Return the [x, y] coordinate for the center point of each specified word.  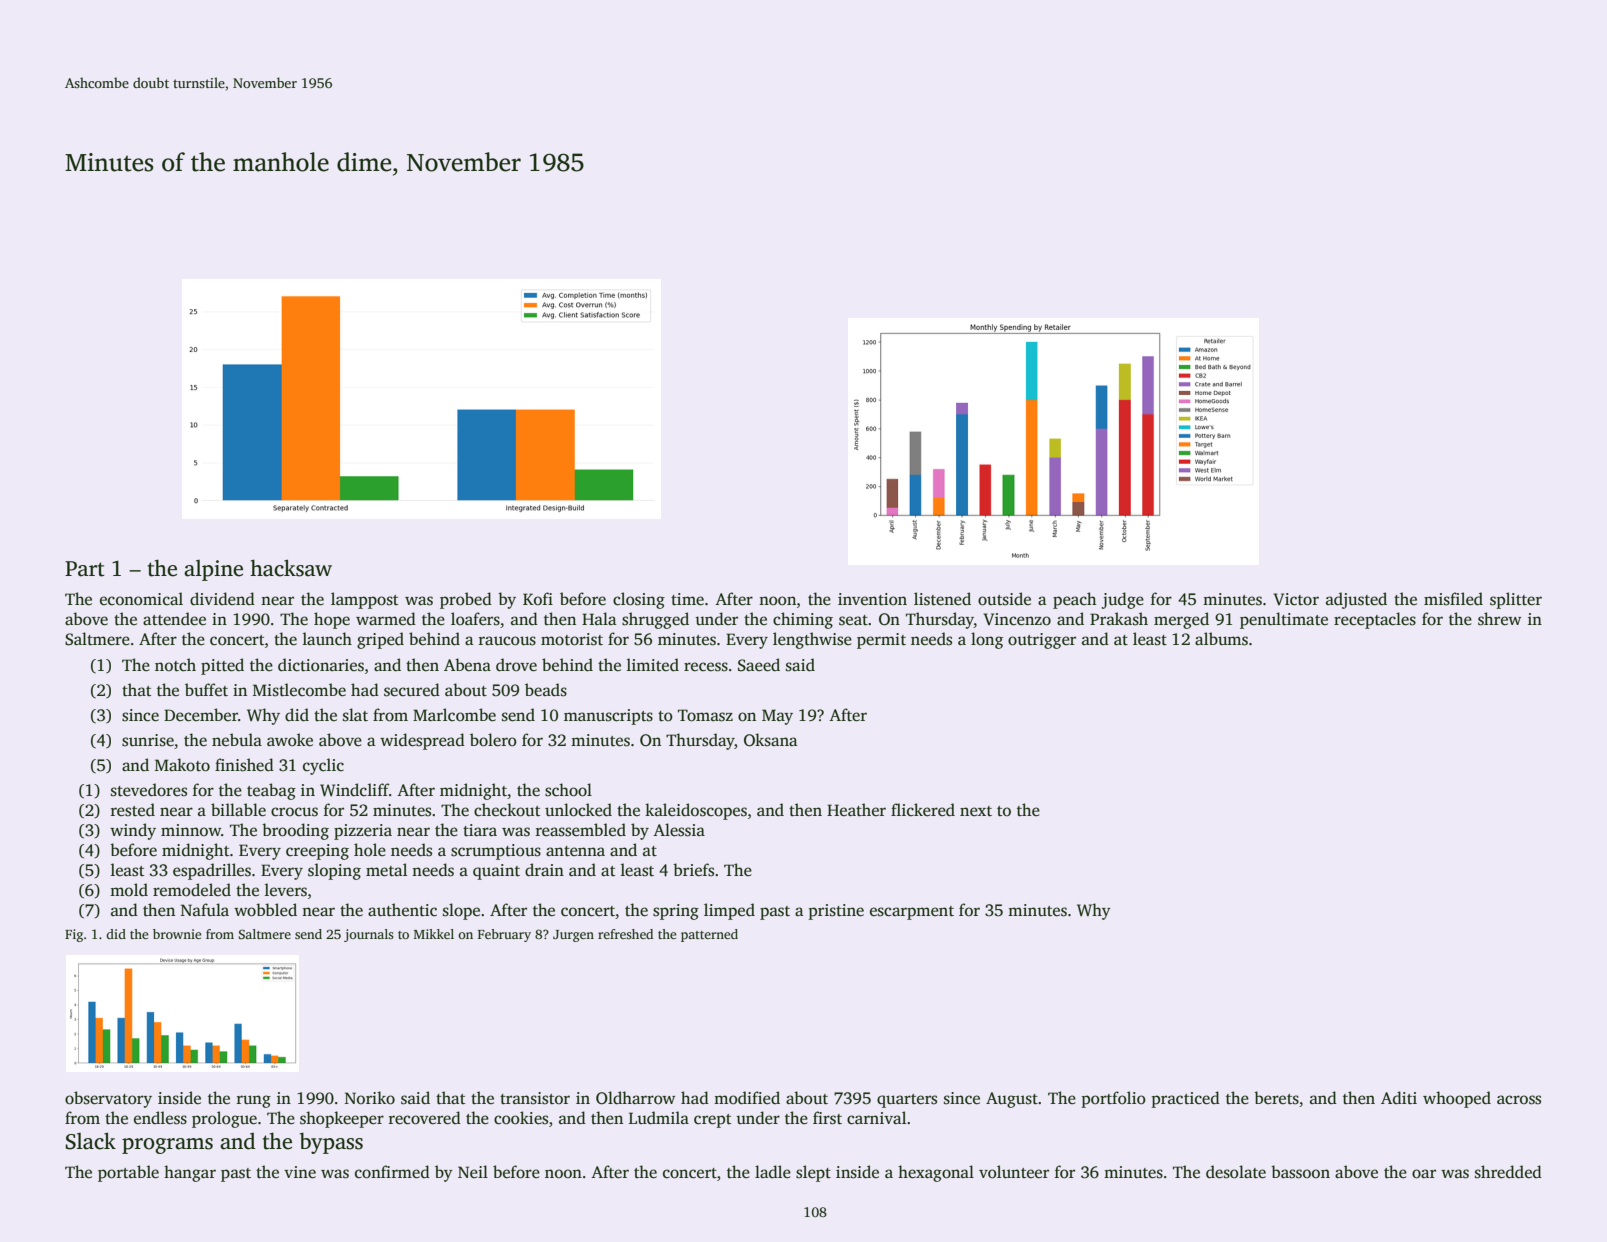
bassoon [1300, 1172]
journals [369, 935]
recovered [425, 1118]
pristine [836, 912]
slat [355, 715]
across [1519, 1100]
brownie [177, 934]
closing [639, 600]
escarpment [912, 913]
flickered [923, 810]
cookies [521, 1118]
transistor [535, 1098]
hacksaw [291, 568]
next [976, 811]
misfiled [1453, 599]
